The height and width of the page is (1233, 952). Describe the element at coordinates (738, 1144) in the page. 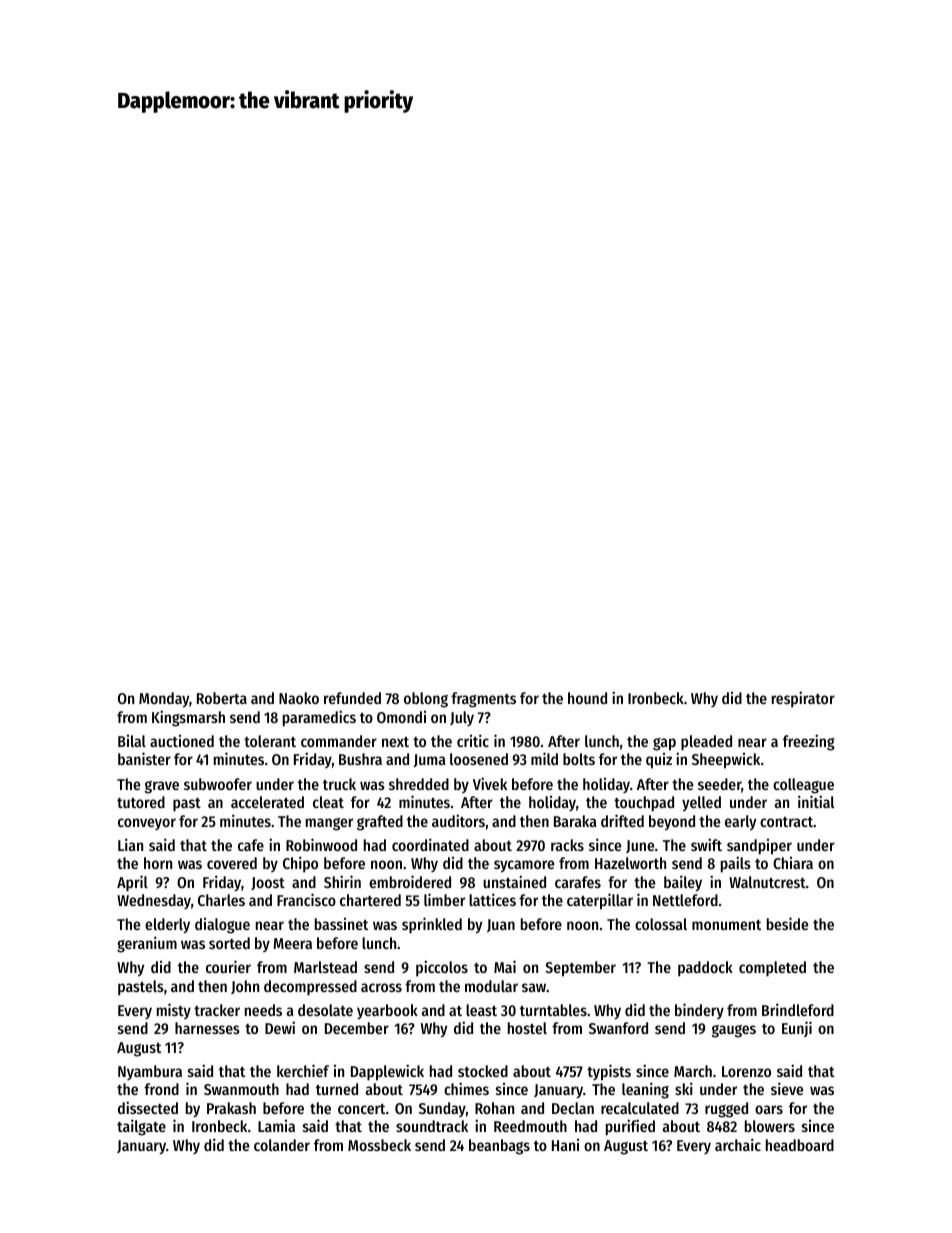

I see `archaic` at that location.
